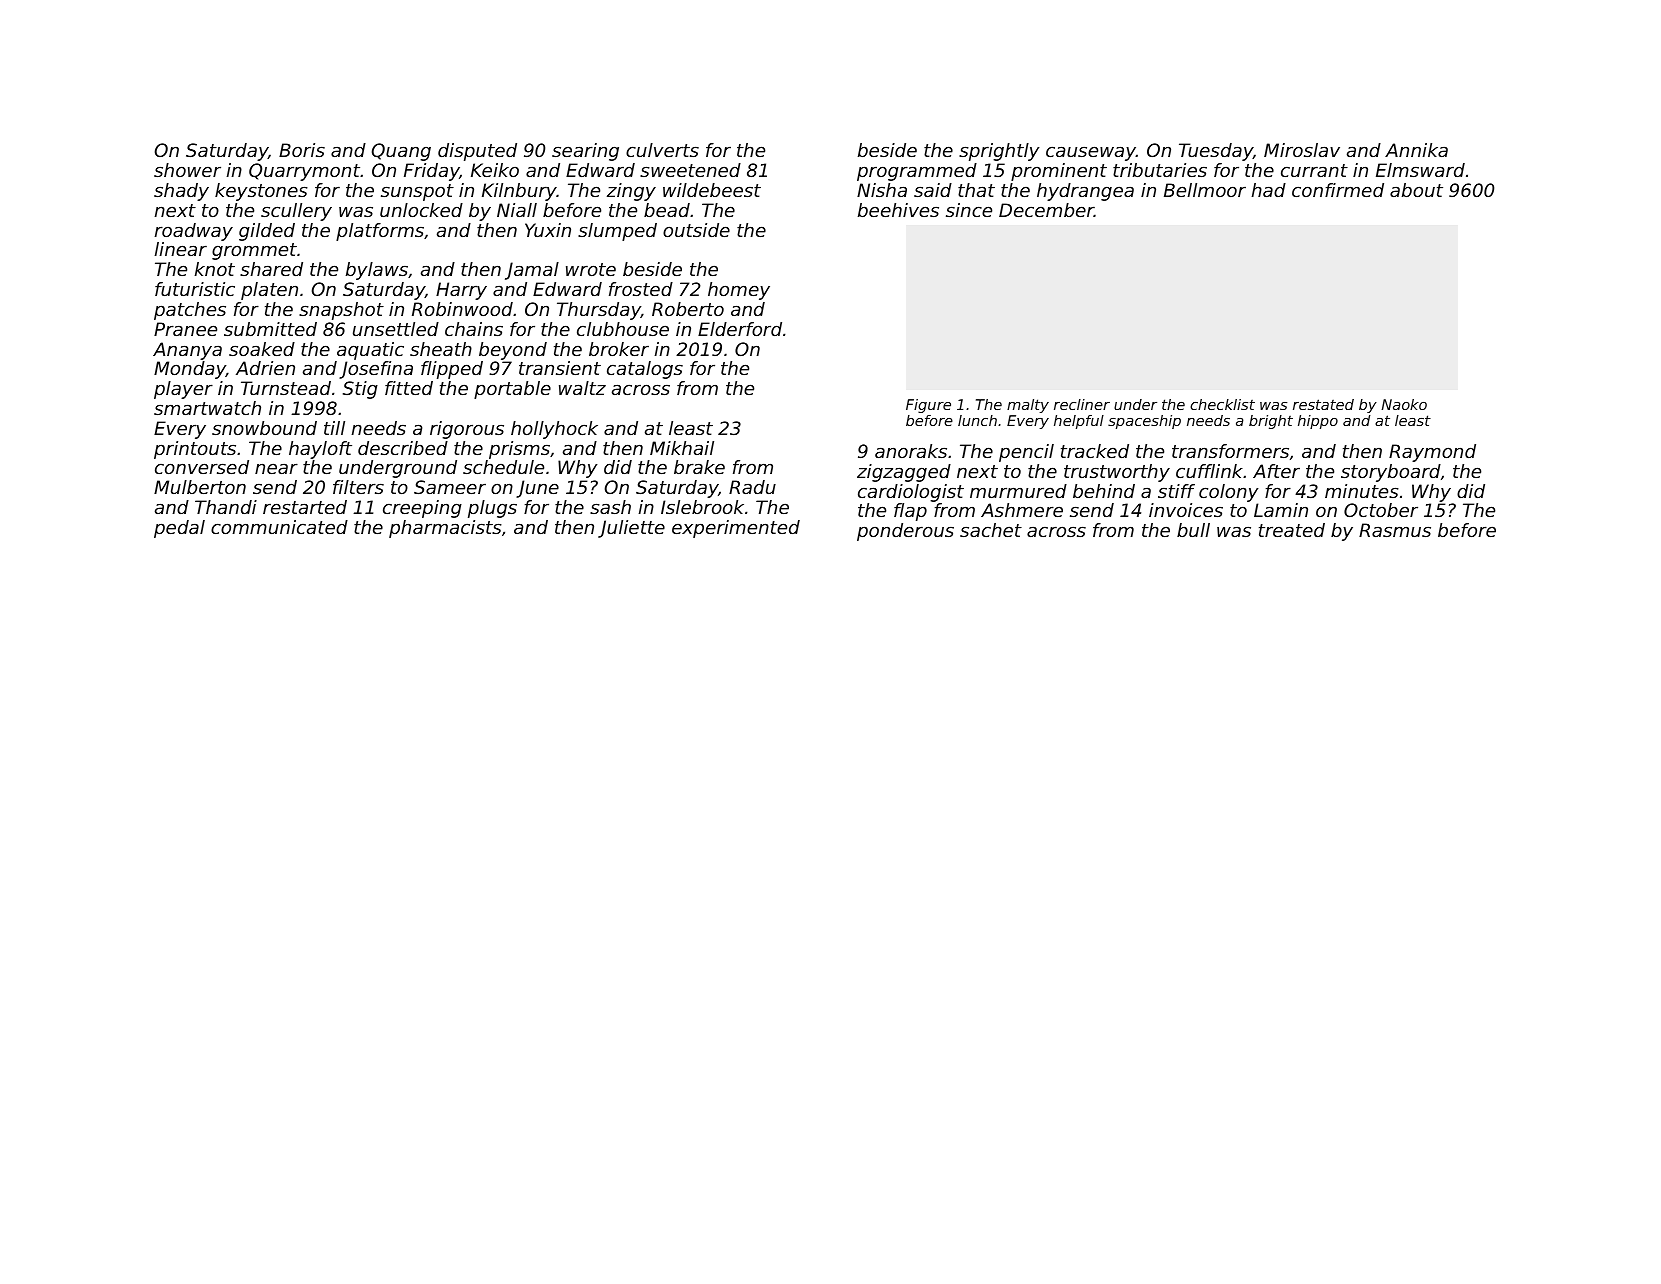 This document has width=1661, height=1284. What do you see at coordinates (1205, 190) in the document?
I see `Bellmoor` at bounding box center [1205, 190].
